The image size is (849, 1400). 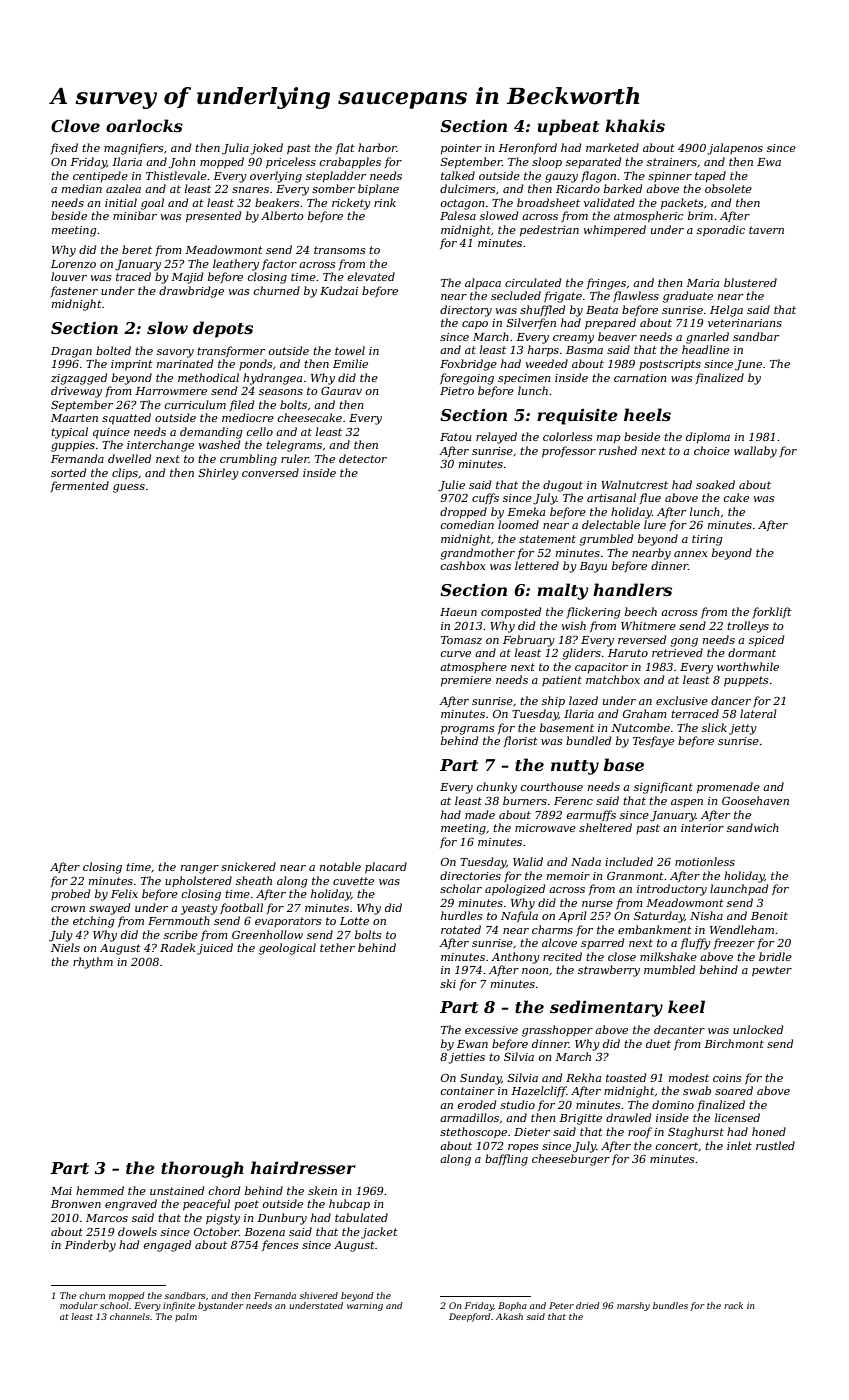 I want to click on hairdresser, so click(x=303, y=1167).
